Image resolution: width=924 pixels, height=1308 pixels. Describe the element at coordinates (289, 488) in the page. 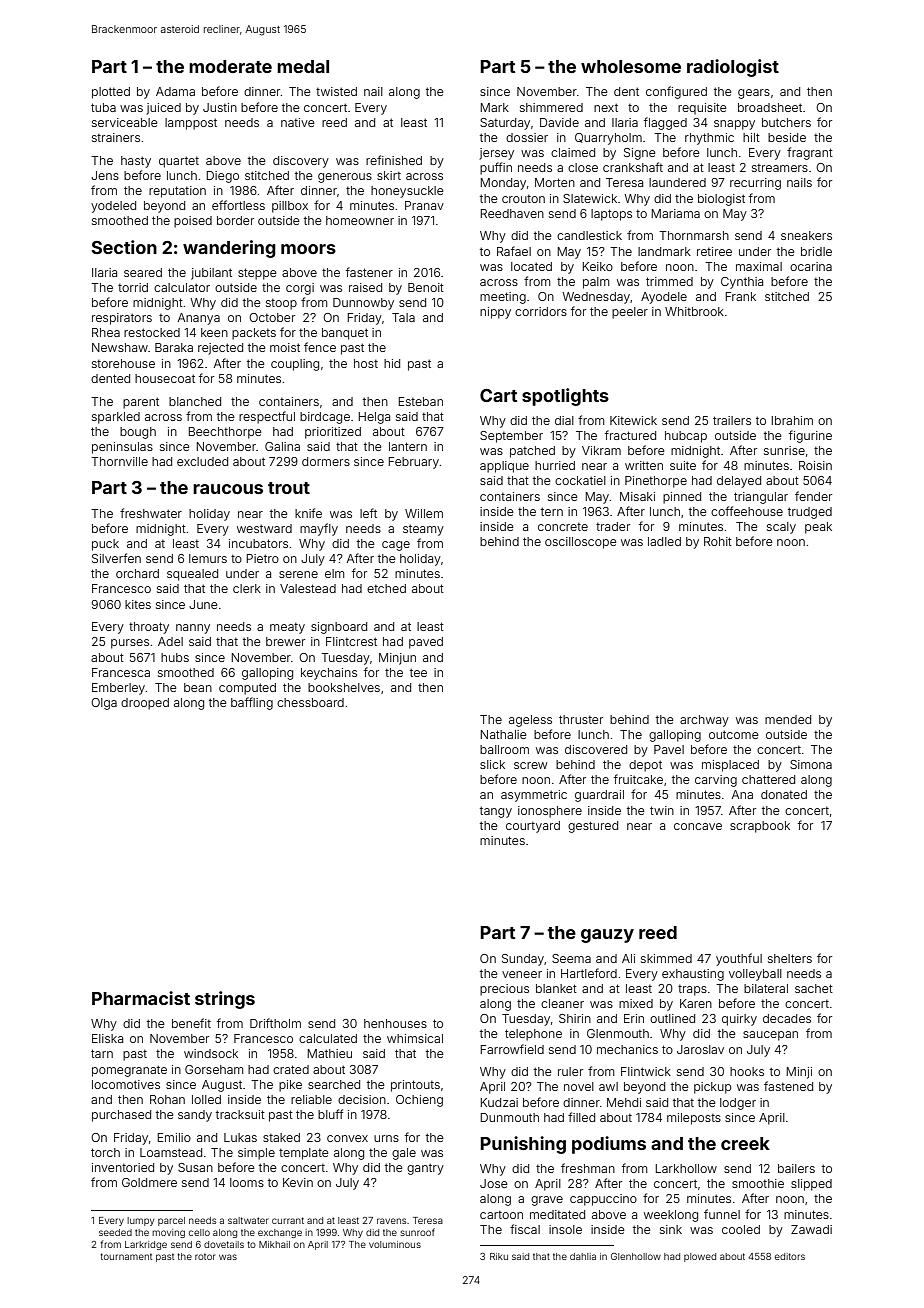

I see `trout` at that location.
